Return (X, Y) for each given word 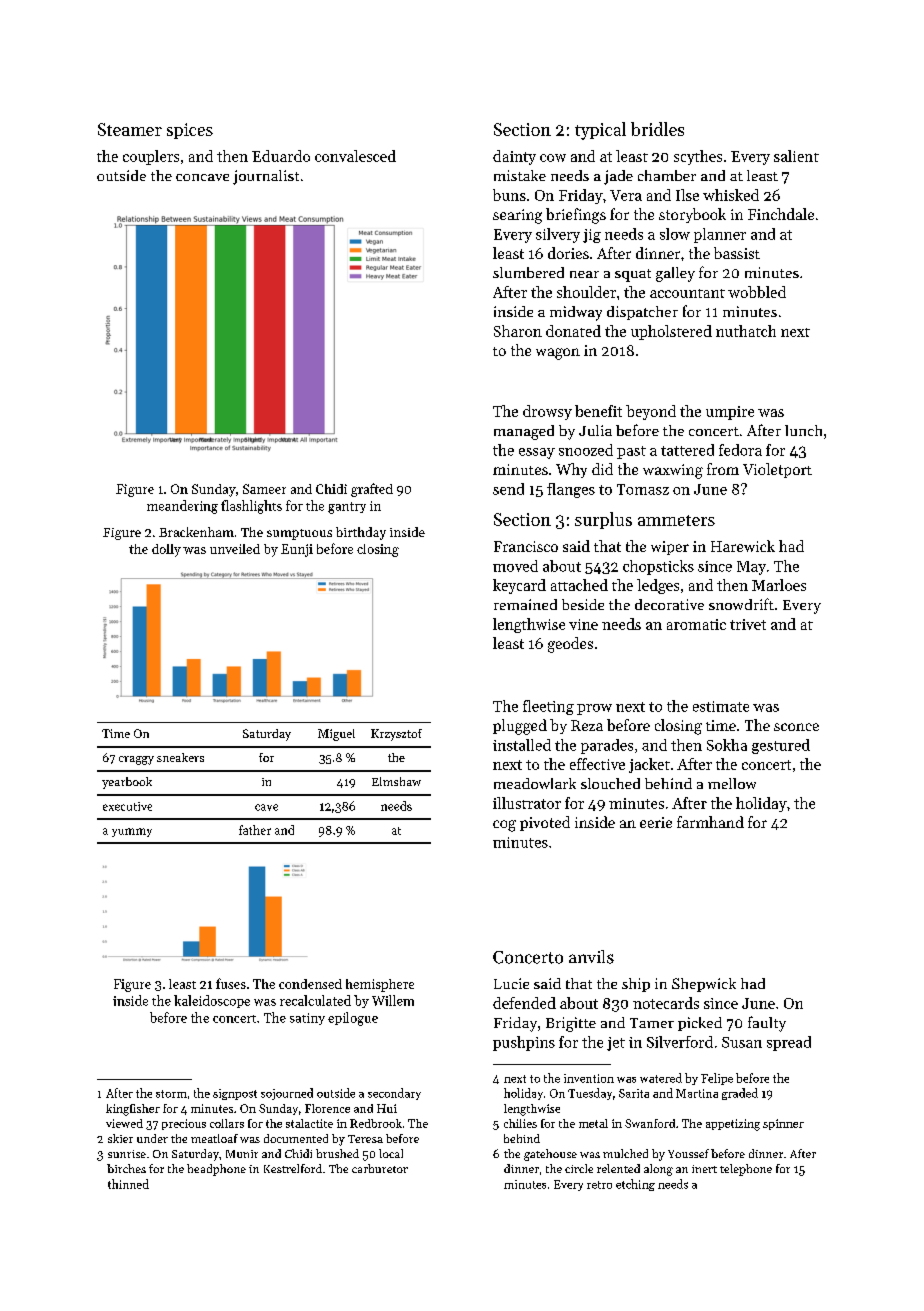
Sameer (264, 489)
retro (599, 1185)
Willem (393, 1000)
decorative (669, 604)
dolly (166, 550)
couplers (151, 157)
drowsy (547, 412)
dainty (514, 157)
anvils (591, 957)
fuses (231, 983)
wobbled (757, 292)
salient (796, 156)
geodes (570, 645)
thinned (128, 1184)
